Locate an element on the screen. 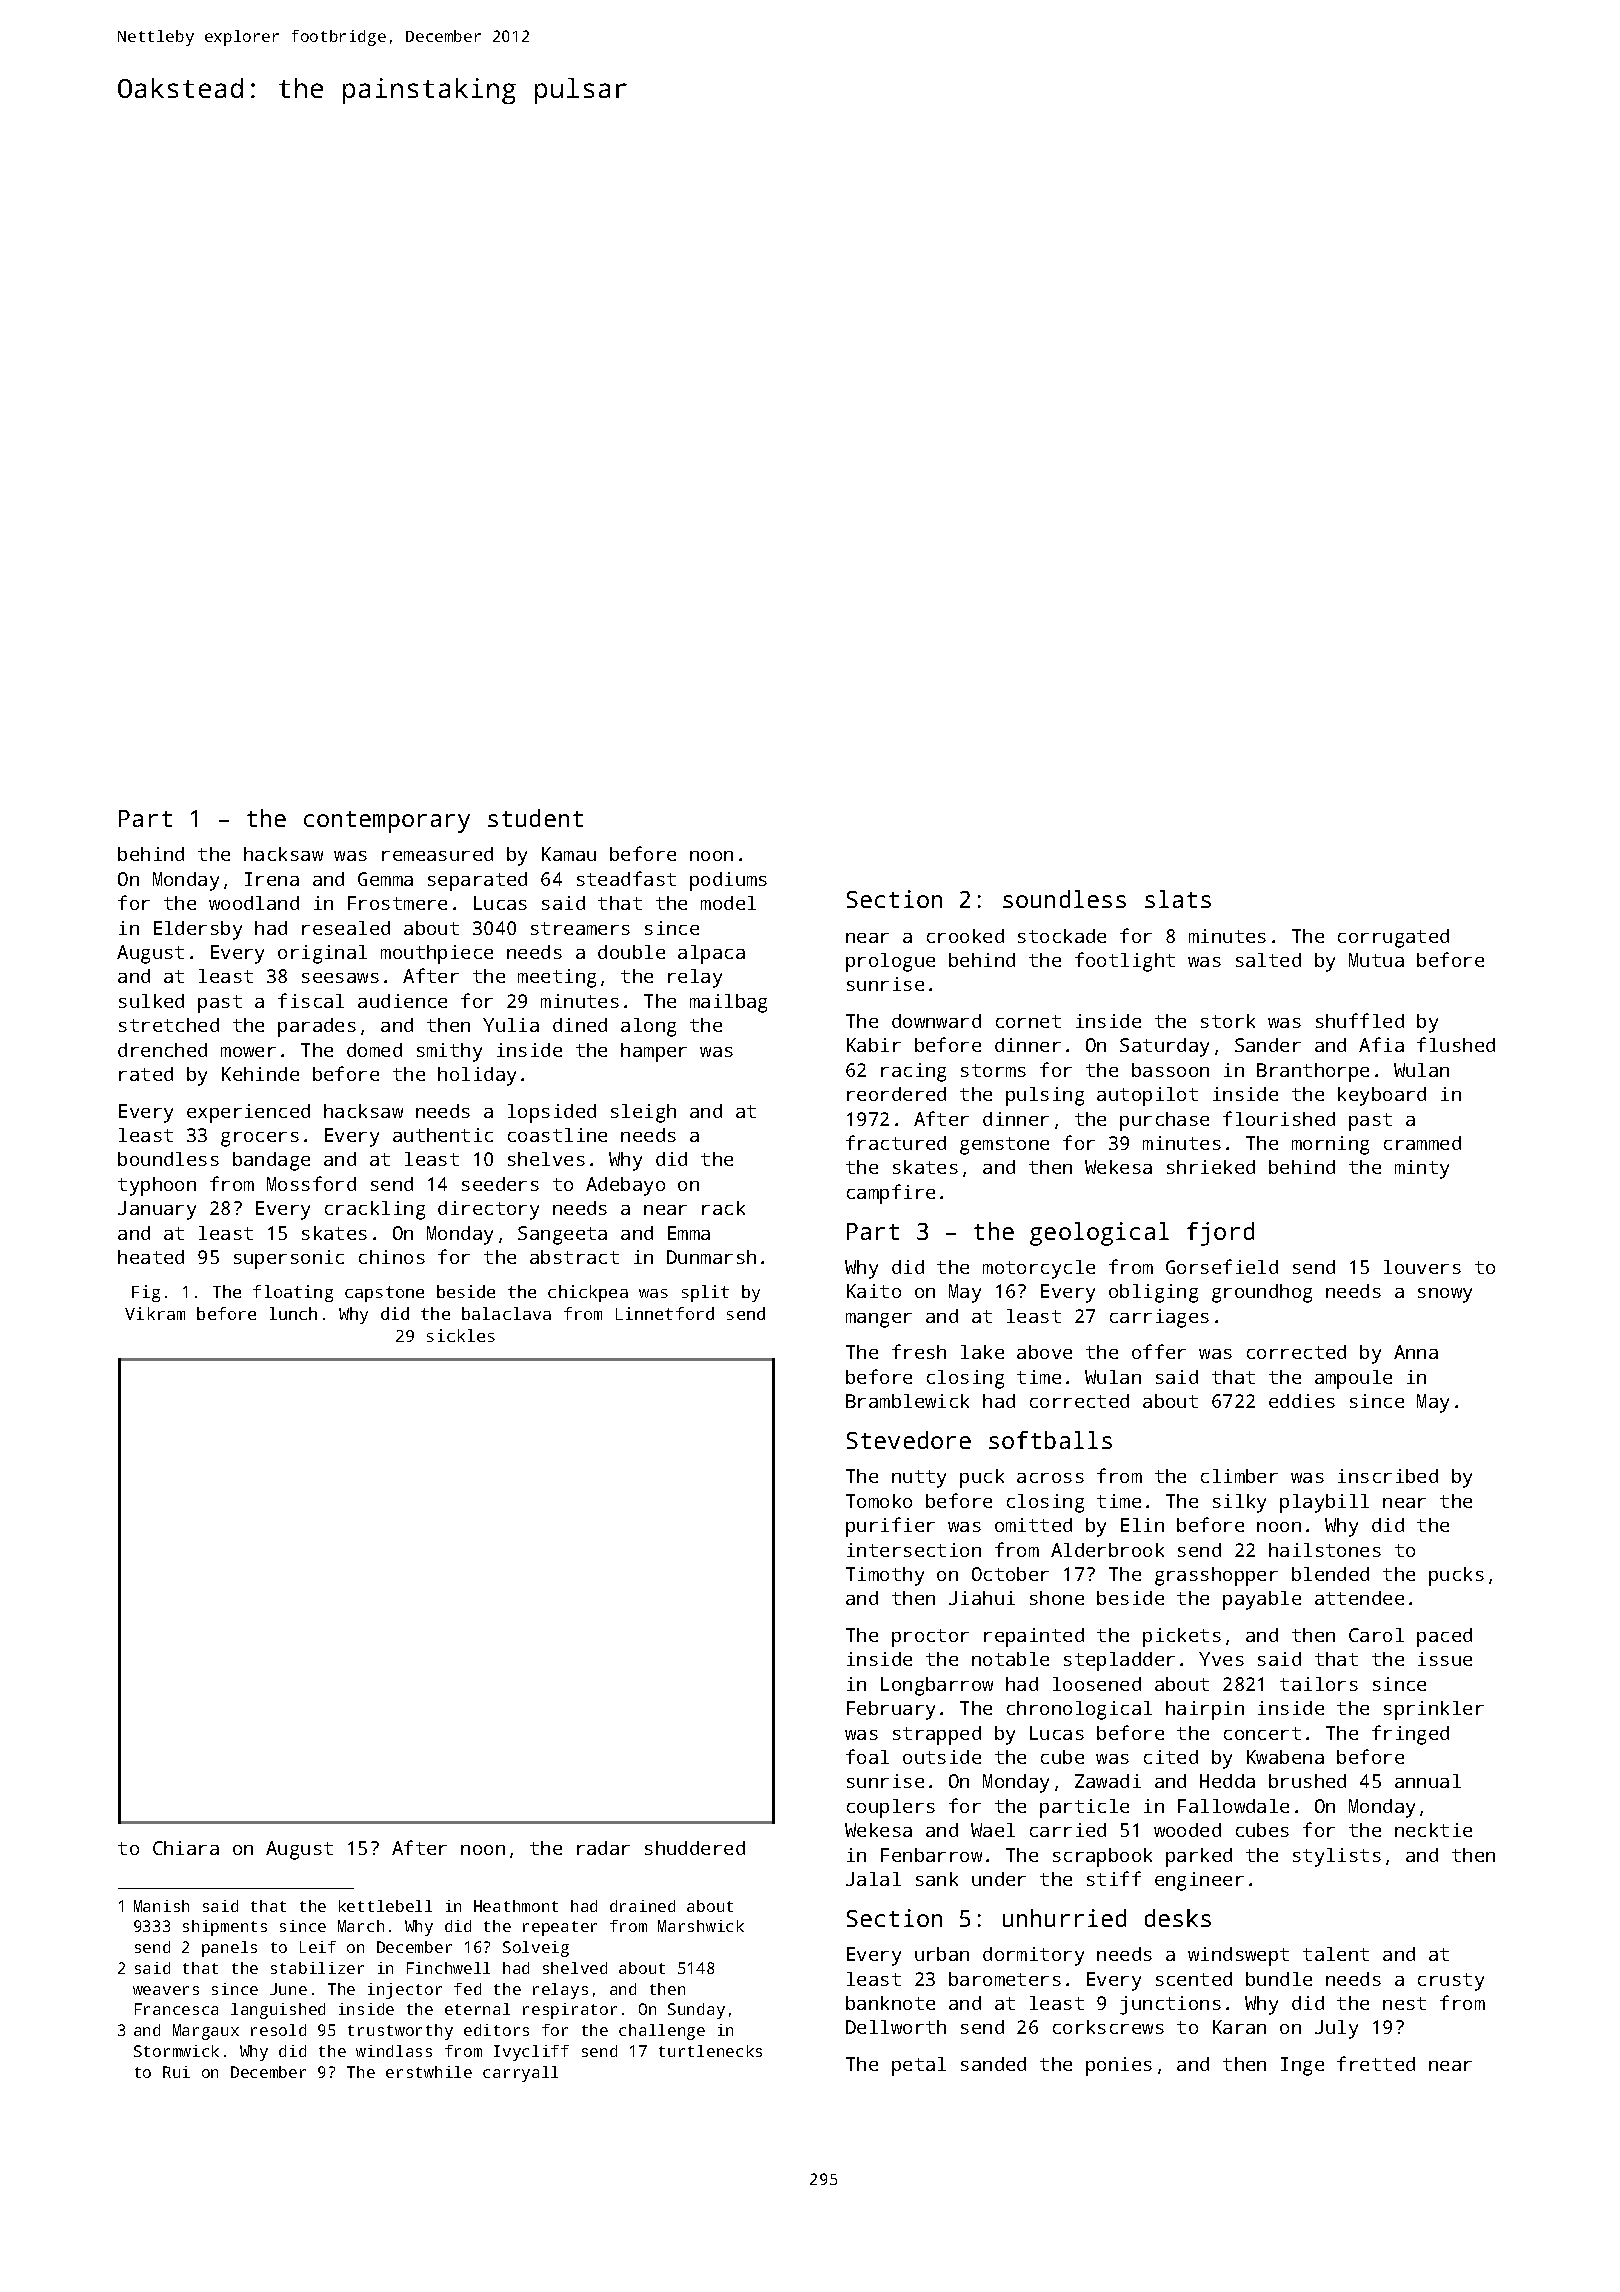 The height and width of the screenshot is (2292, 1620). Kehinde is located at coordinates (260, 1074).
